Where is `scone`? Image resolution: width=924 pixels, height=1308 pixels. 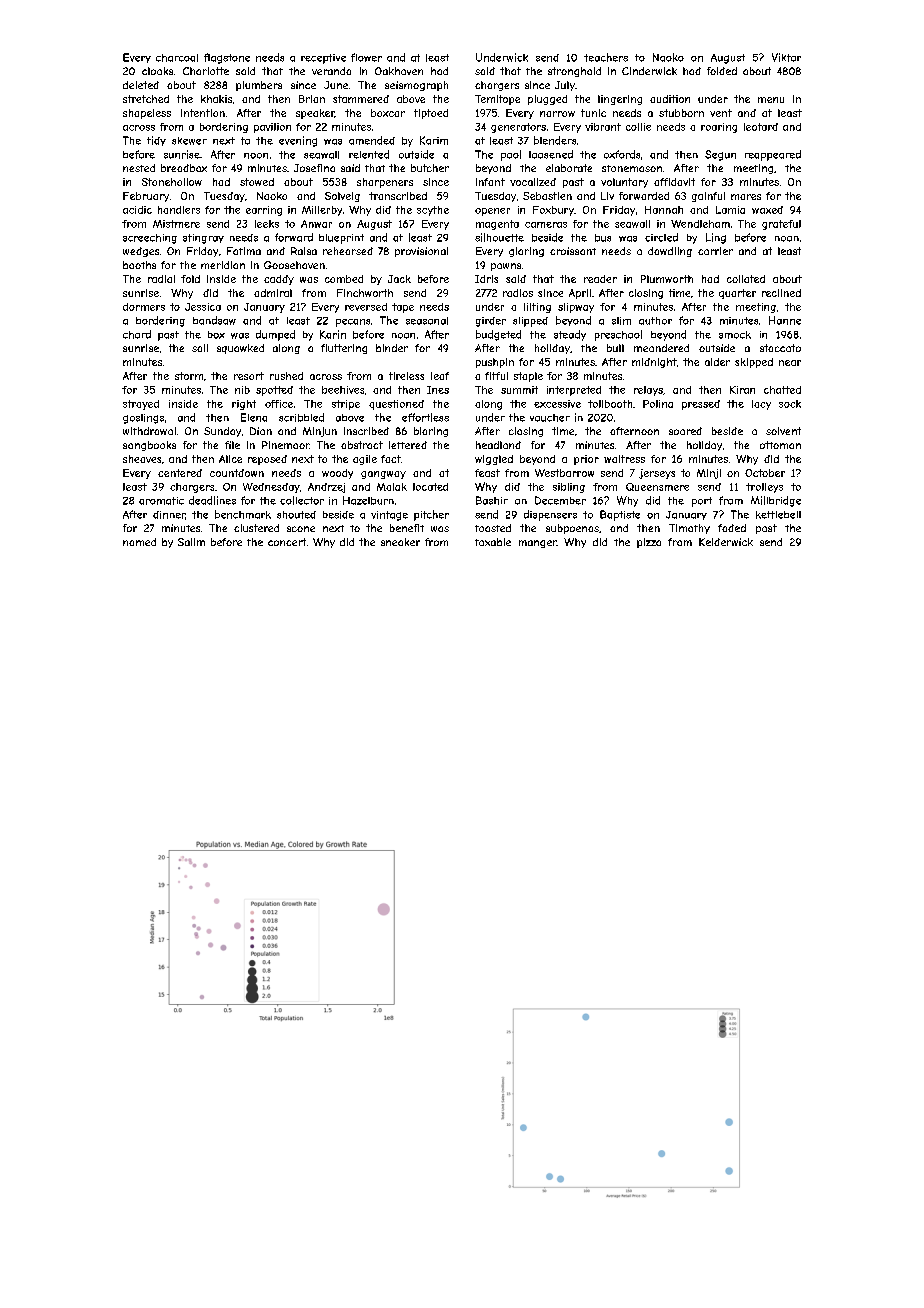
scone is located at coordinates (301, 529).
